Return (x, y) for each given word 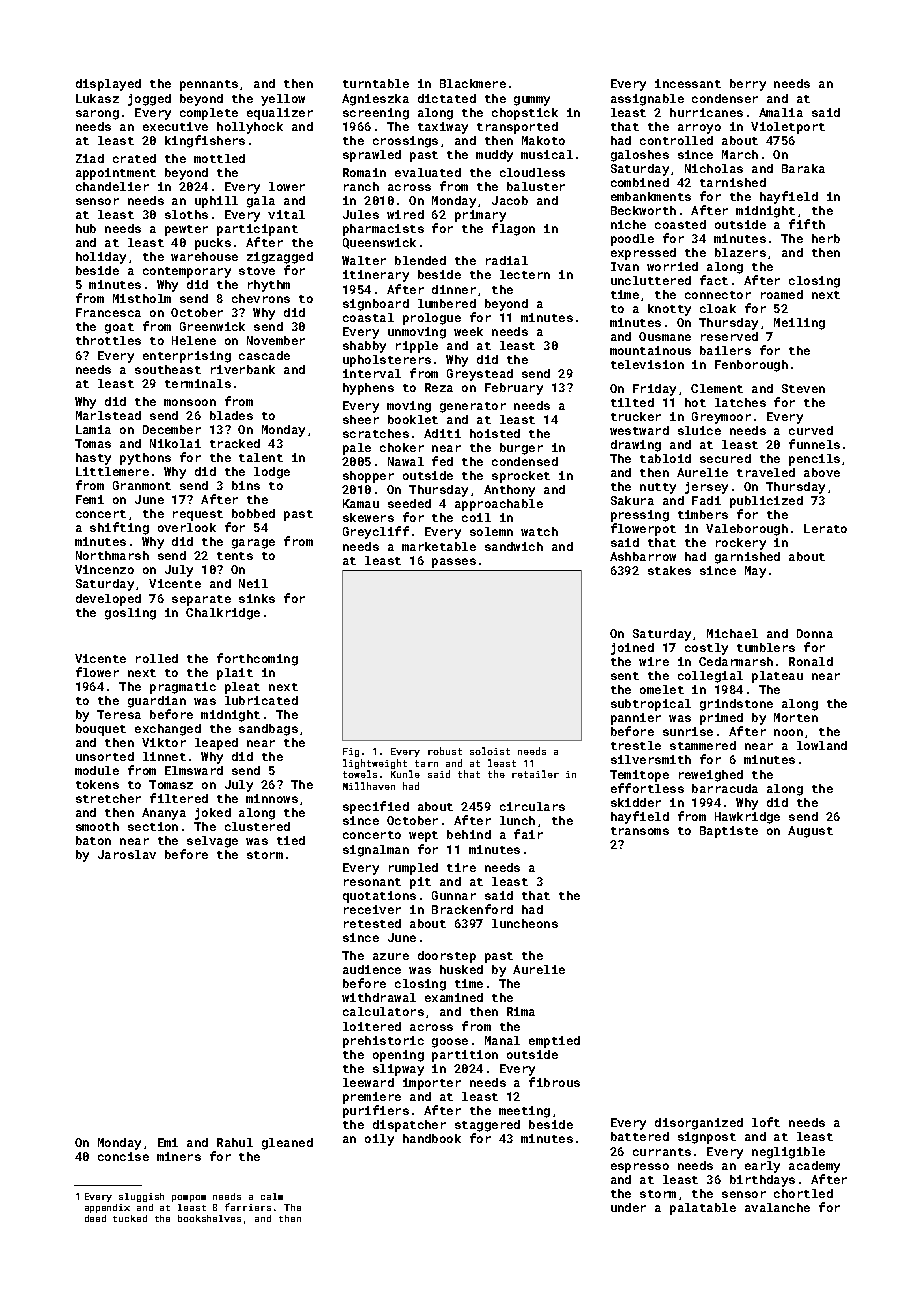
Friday (654, 390)
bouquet (101, 730)
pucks (213, 244)
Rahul (235, 1142)
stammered (703, 745)
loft (766, 1122)
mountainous (650, 350)
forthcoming (257, 659)
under (628, 1207)
